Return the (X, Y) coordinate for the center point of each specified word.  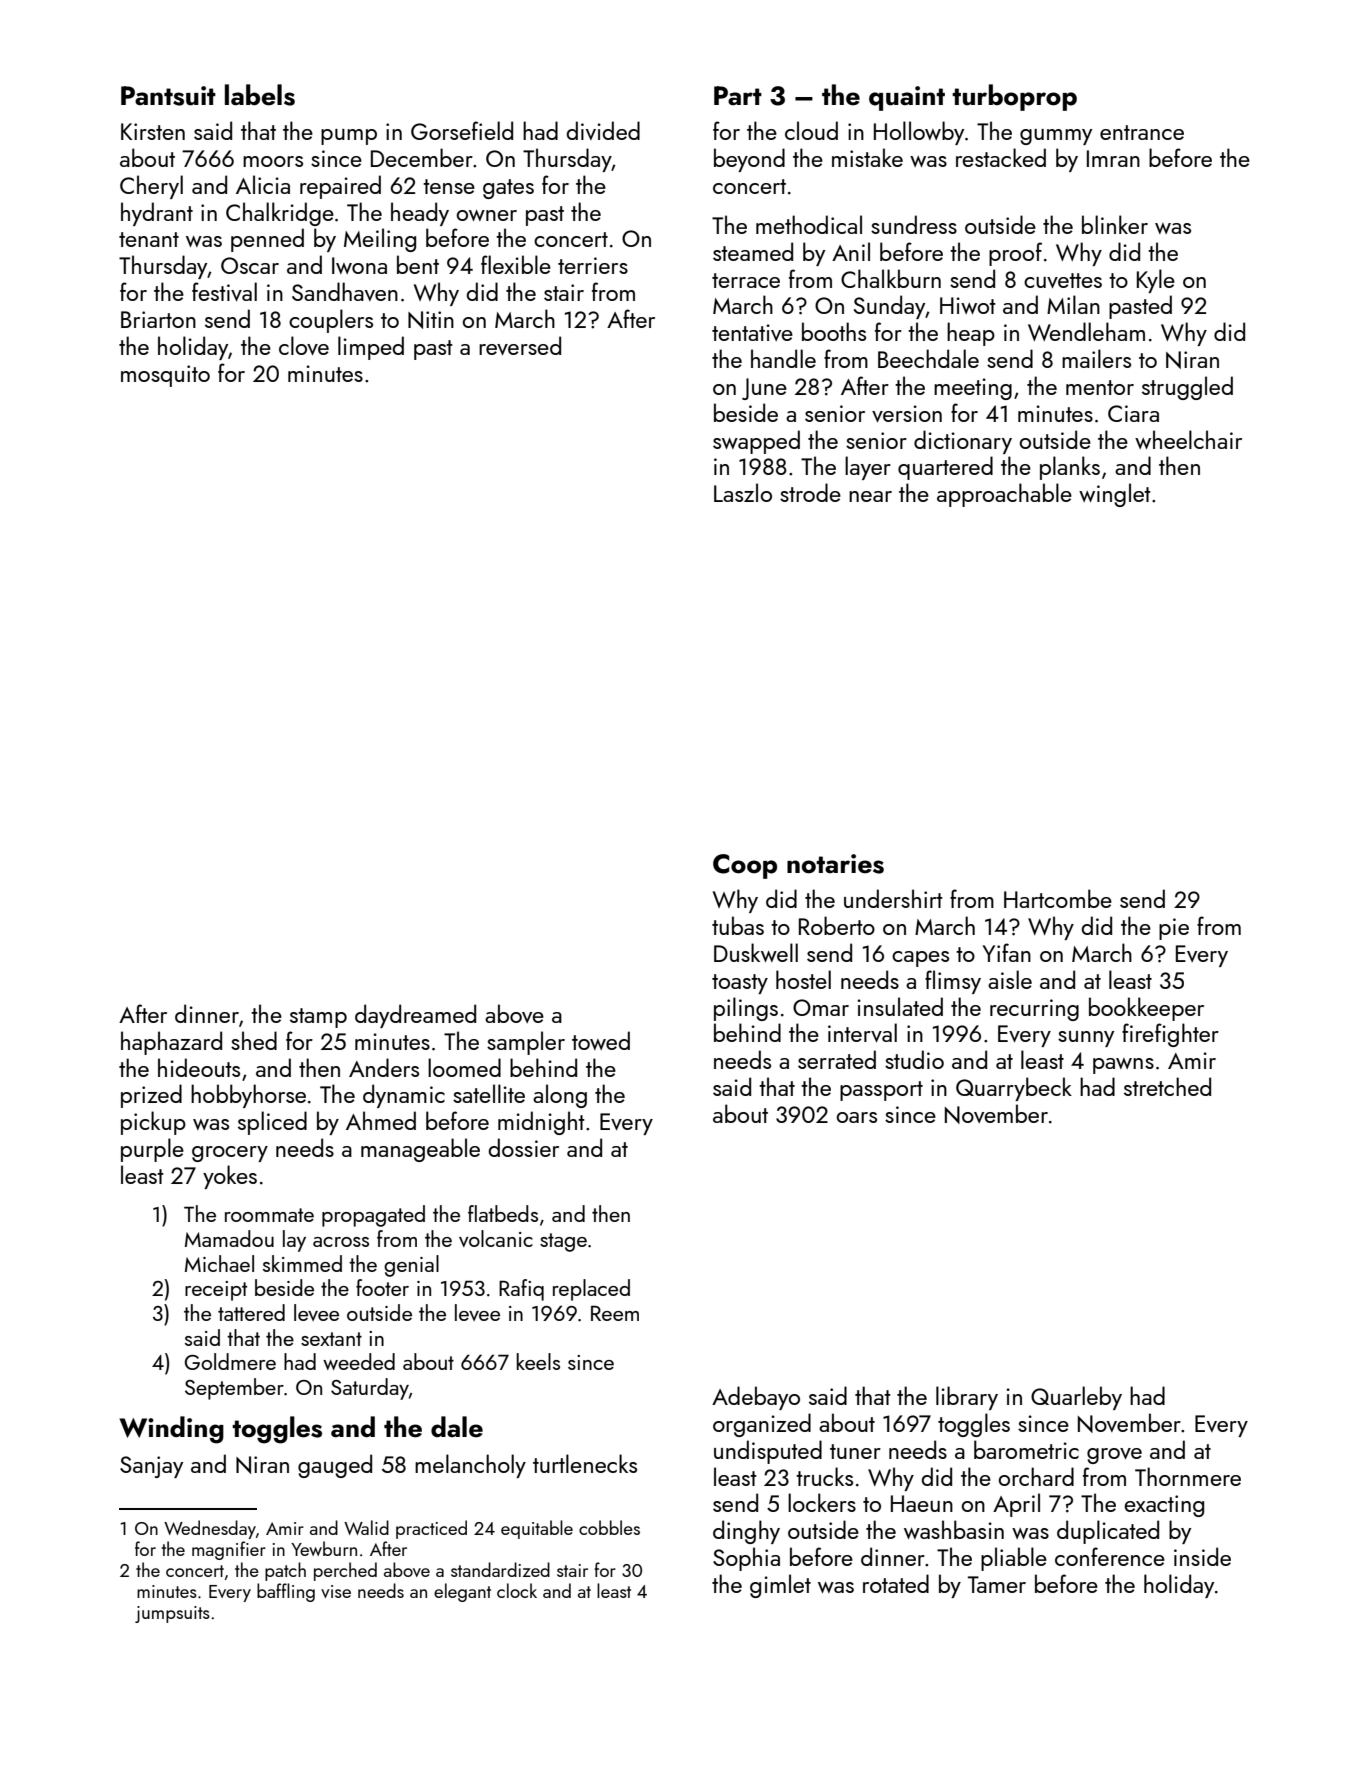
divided (603, 130)
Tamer (997, 1584)
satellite (489, 1093)
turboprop (1014, 97)
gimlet (780, 1586)
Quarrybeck (1014, 1089)
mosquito (165, 376)
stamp (318, 1018)
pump (349, 137)
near (870, 496)
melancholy (470, 1466)
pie (1174, 929)
